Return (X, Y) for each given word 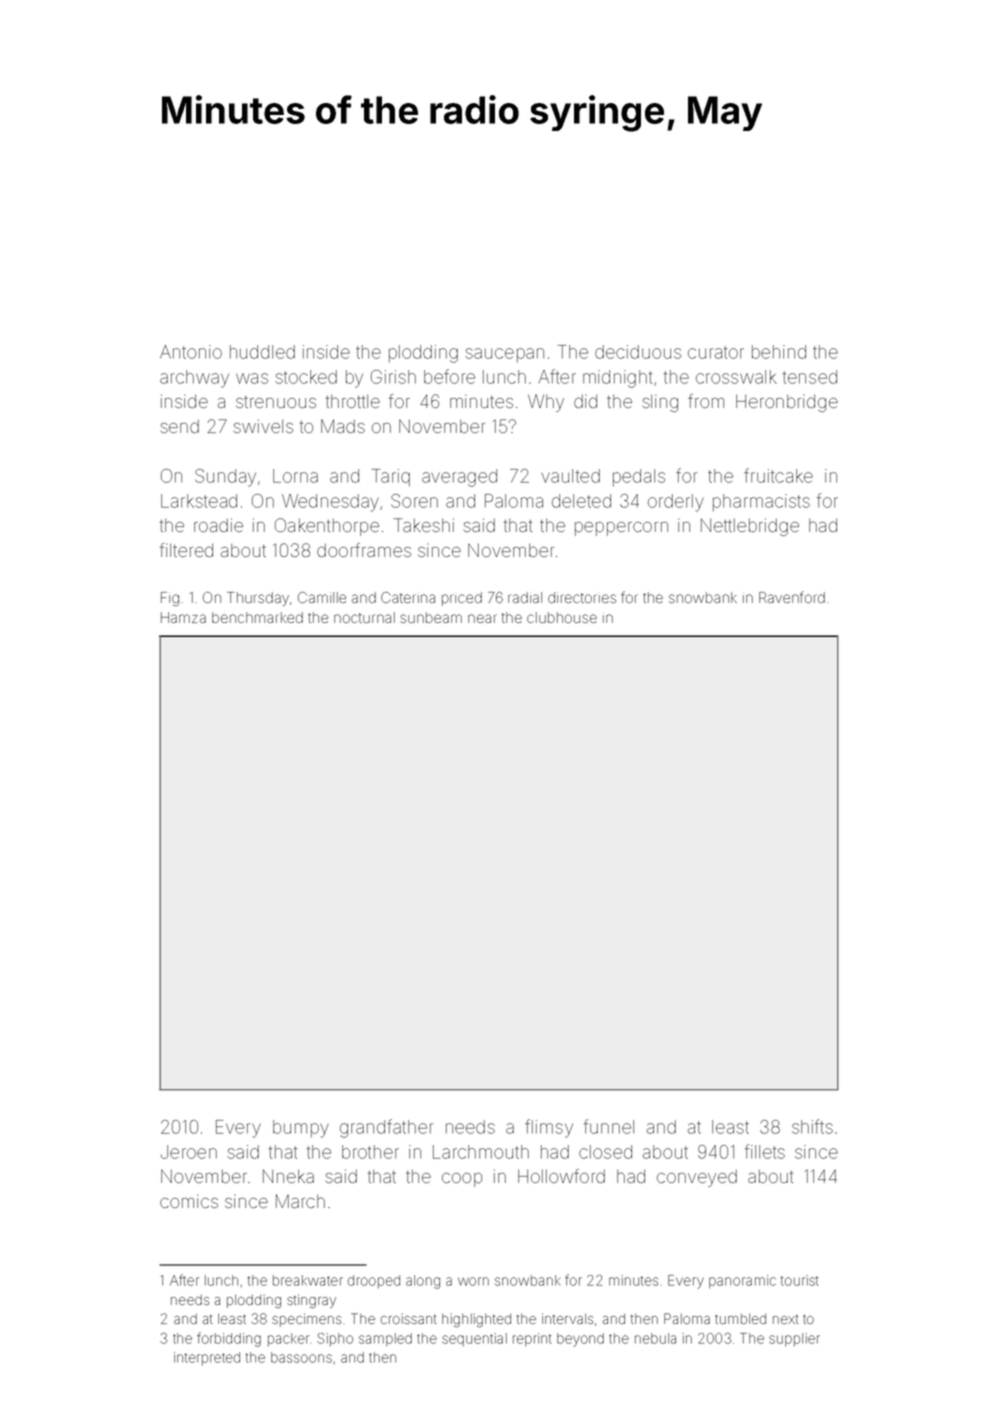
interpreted (207, 1358)
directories (582, 597)
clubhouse (562, 617)
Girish (393, 377)
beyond (580, 1340)
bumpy (301, 1129)
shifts (812, 1126)
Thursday (258, 599)
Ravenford (792, 597)
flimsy (549, 1128)
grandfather (386, 1128)
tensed (810, 377)
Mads (343, 426)
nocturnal (364, 617)
